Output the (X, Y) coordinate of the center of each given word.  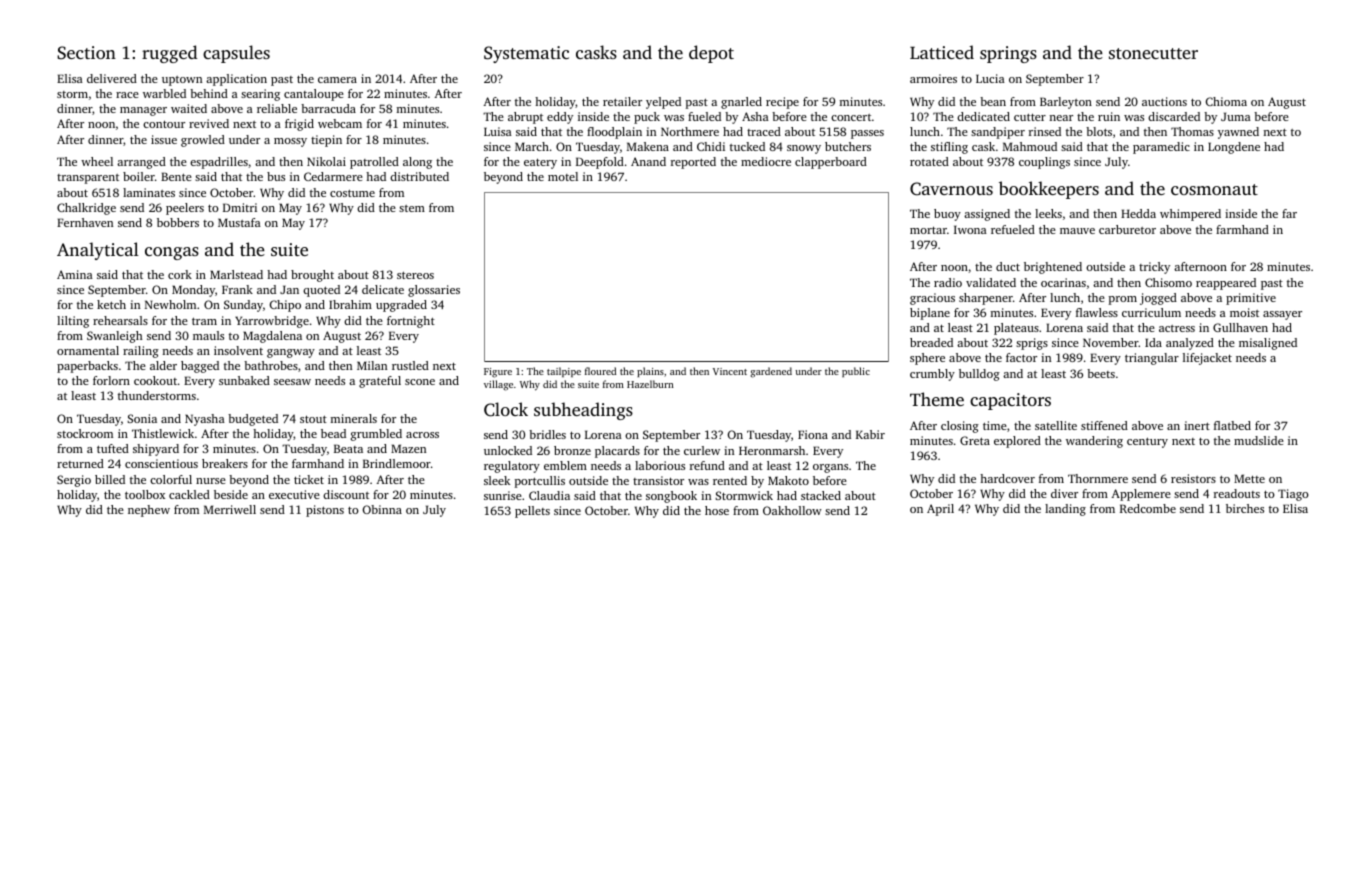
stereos (415, 275)
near (1061, 118)
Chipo (285, 306)
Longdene (1234, 148)
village (498, 385)
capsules (236, 54)
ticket (309, 479)
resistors (1193, 478)
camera (337, 80)
